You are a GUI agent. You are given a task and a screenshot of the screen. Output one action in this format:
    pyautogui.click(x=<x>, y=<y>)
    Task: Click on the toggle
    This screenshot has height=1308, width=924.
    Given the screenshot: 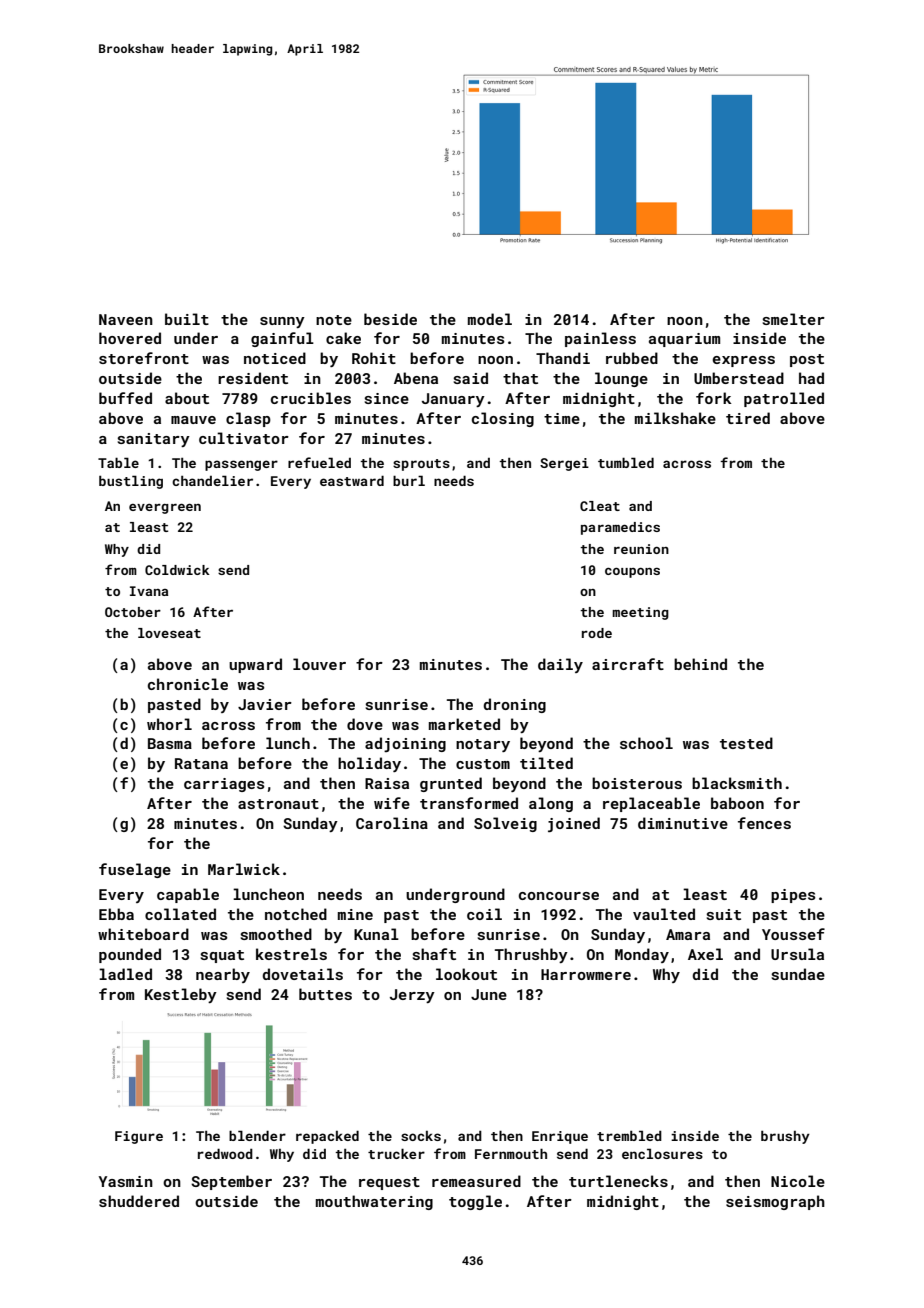 What is the action you would take?
    pyautogui.click(x=475, y=1202)
